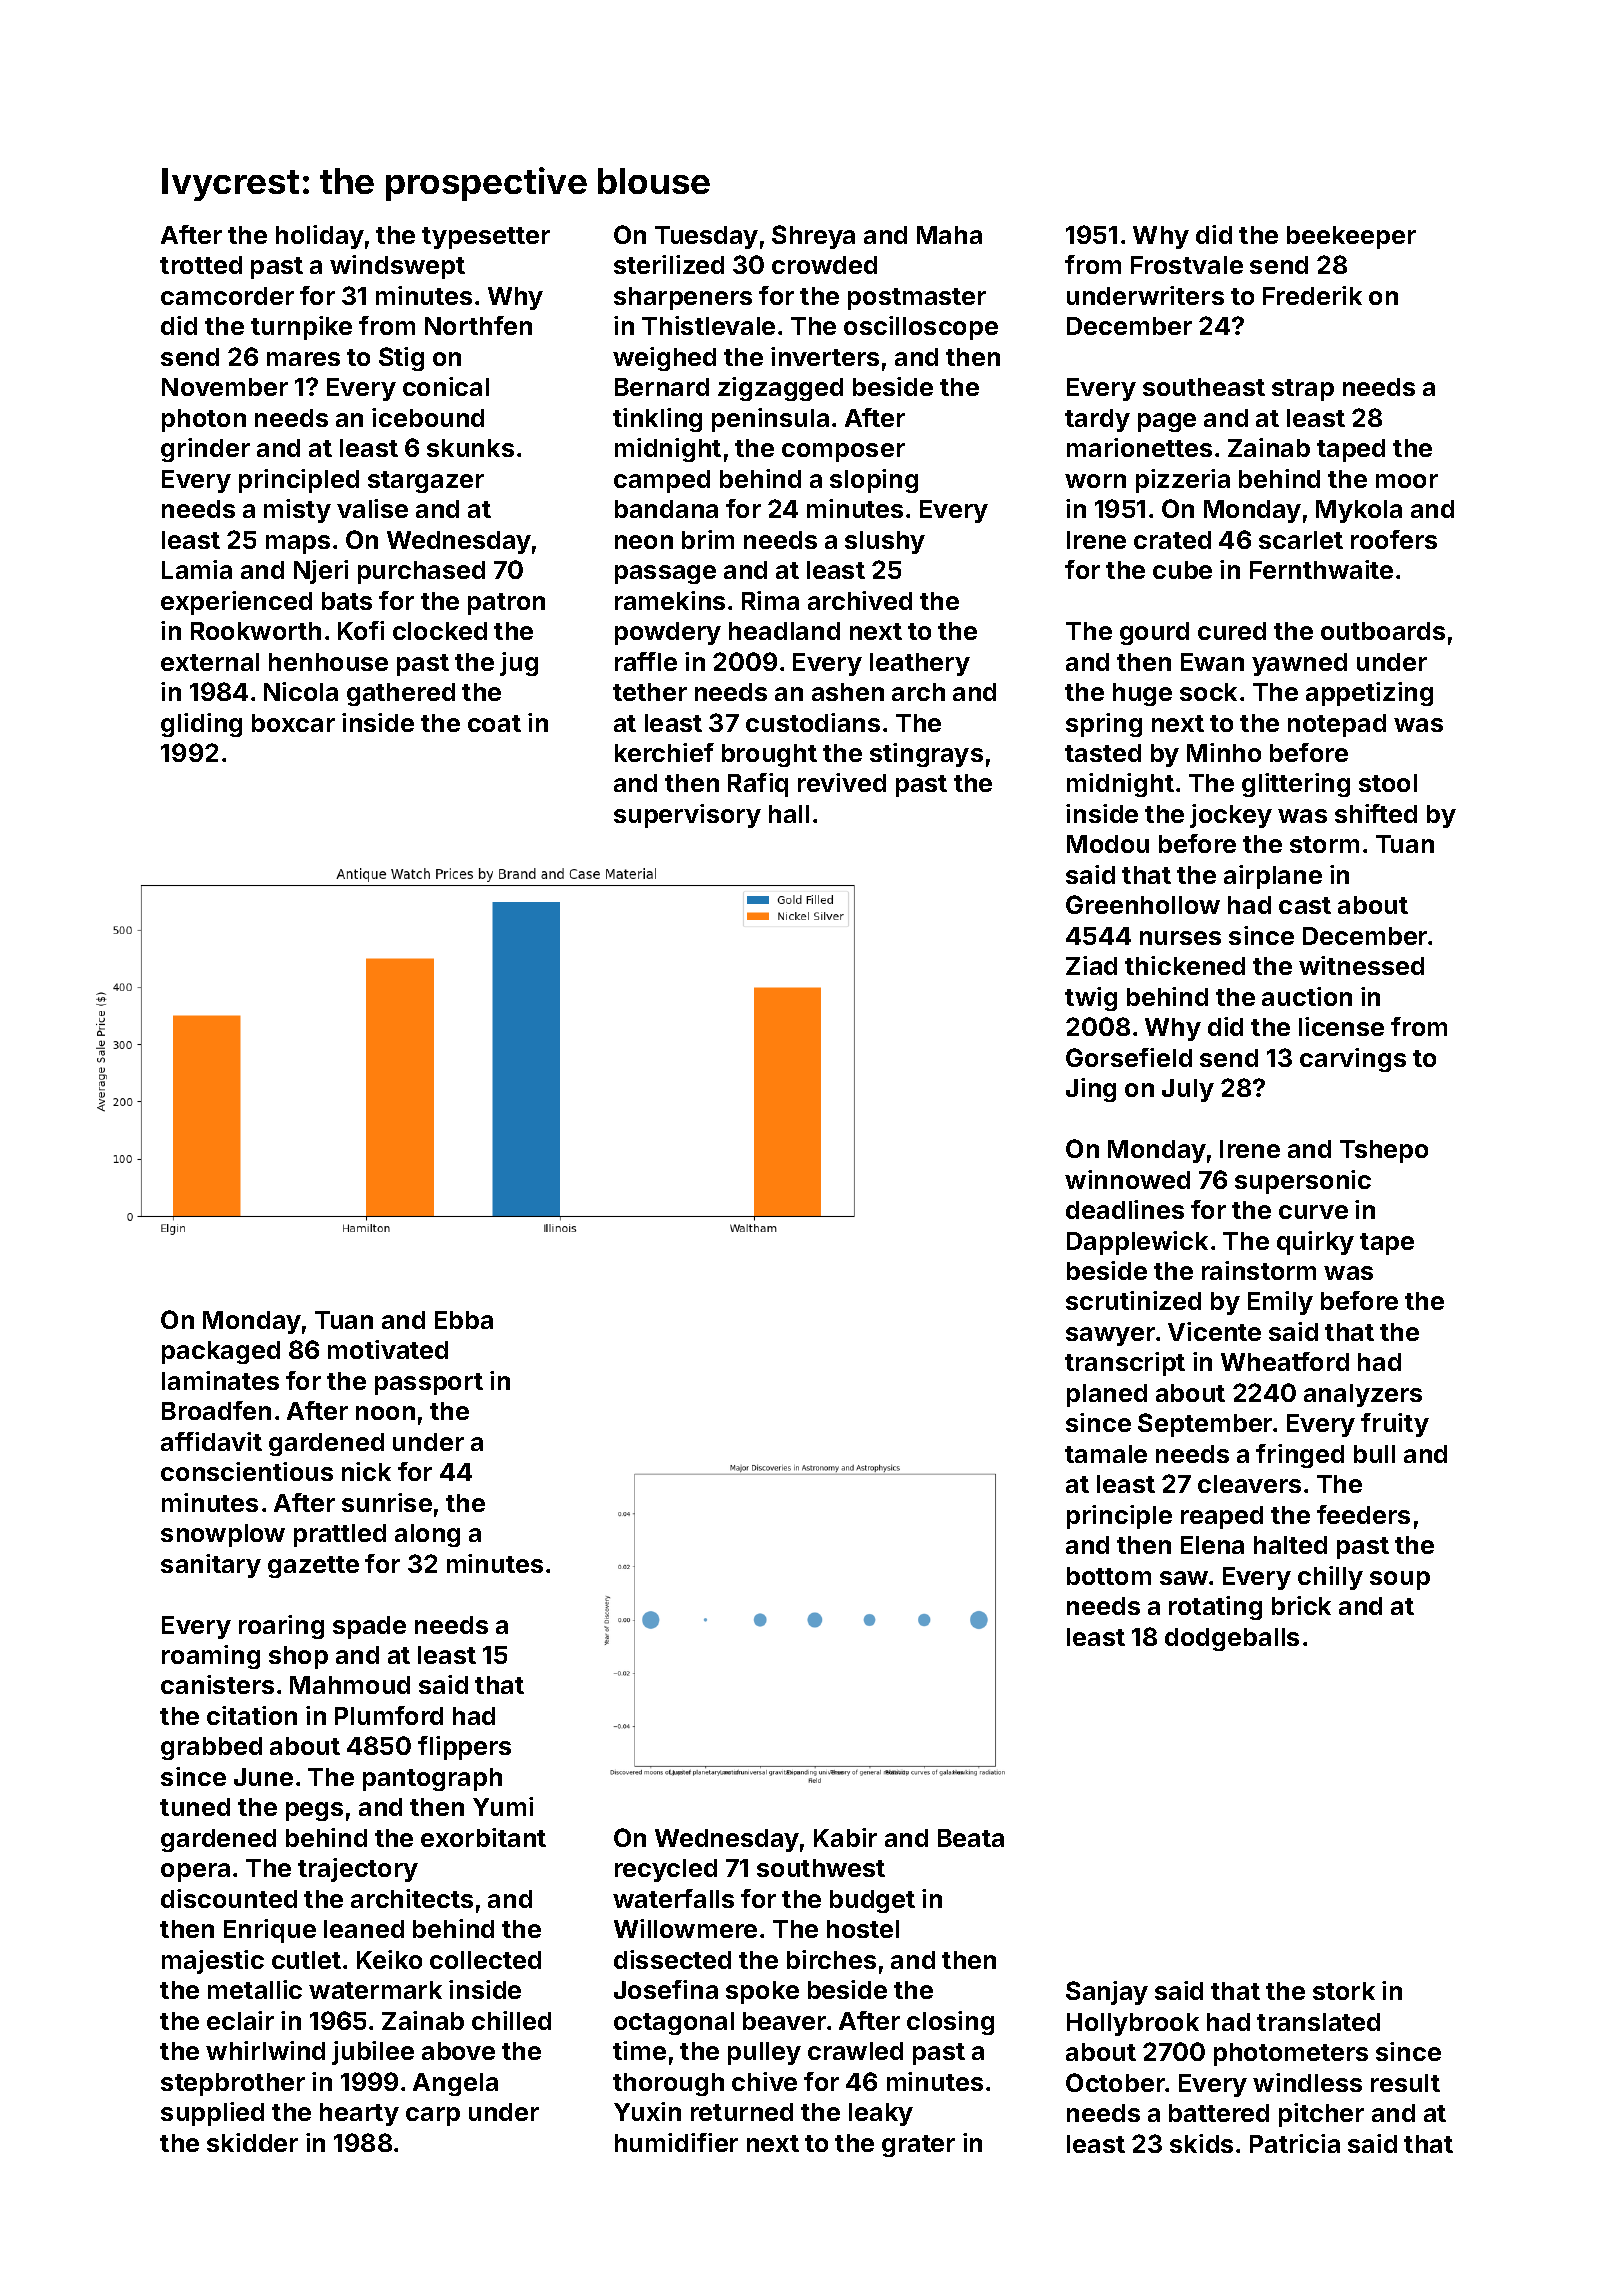 The height and width of the screenshot is (2292, 1620). Describe the element at coordinates (1201, 2143) in the screenshot. I see `skids` at that location.
